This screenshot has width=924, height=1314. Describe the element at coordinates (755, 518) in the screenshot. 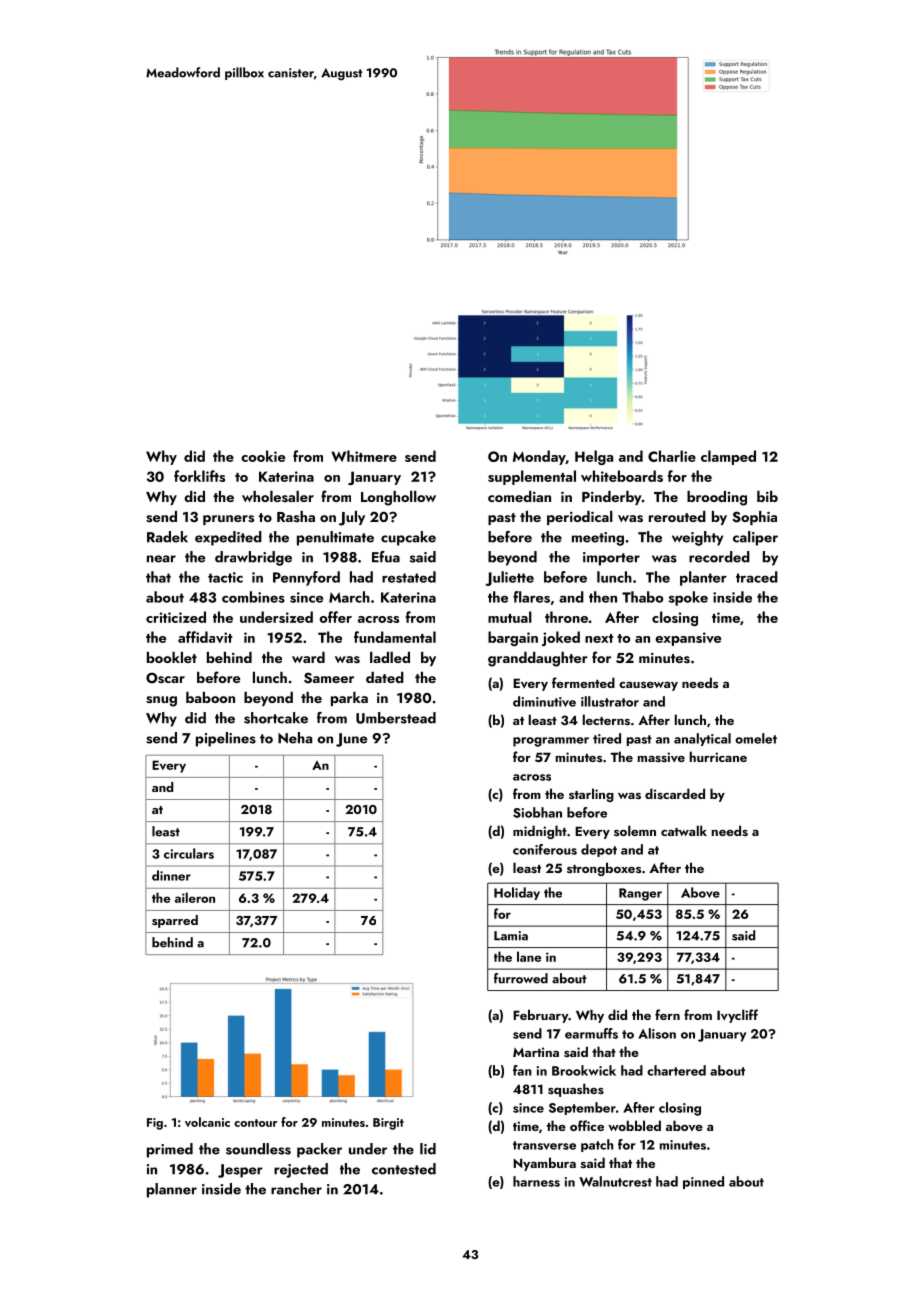

I see `Sophia` at that location.
